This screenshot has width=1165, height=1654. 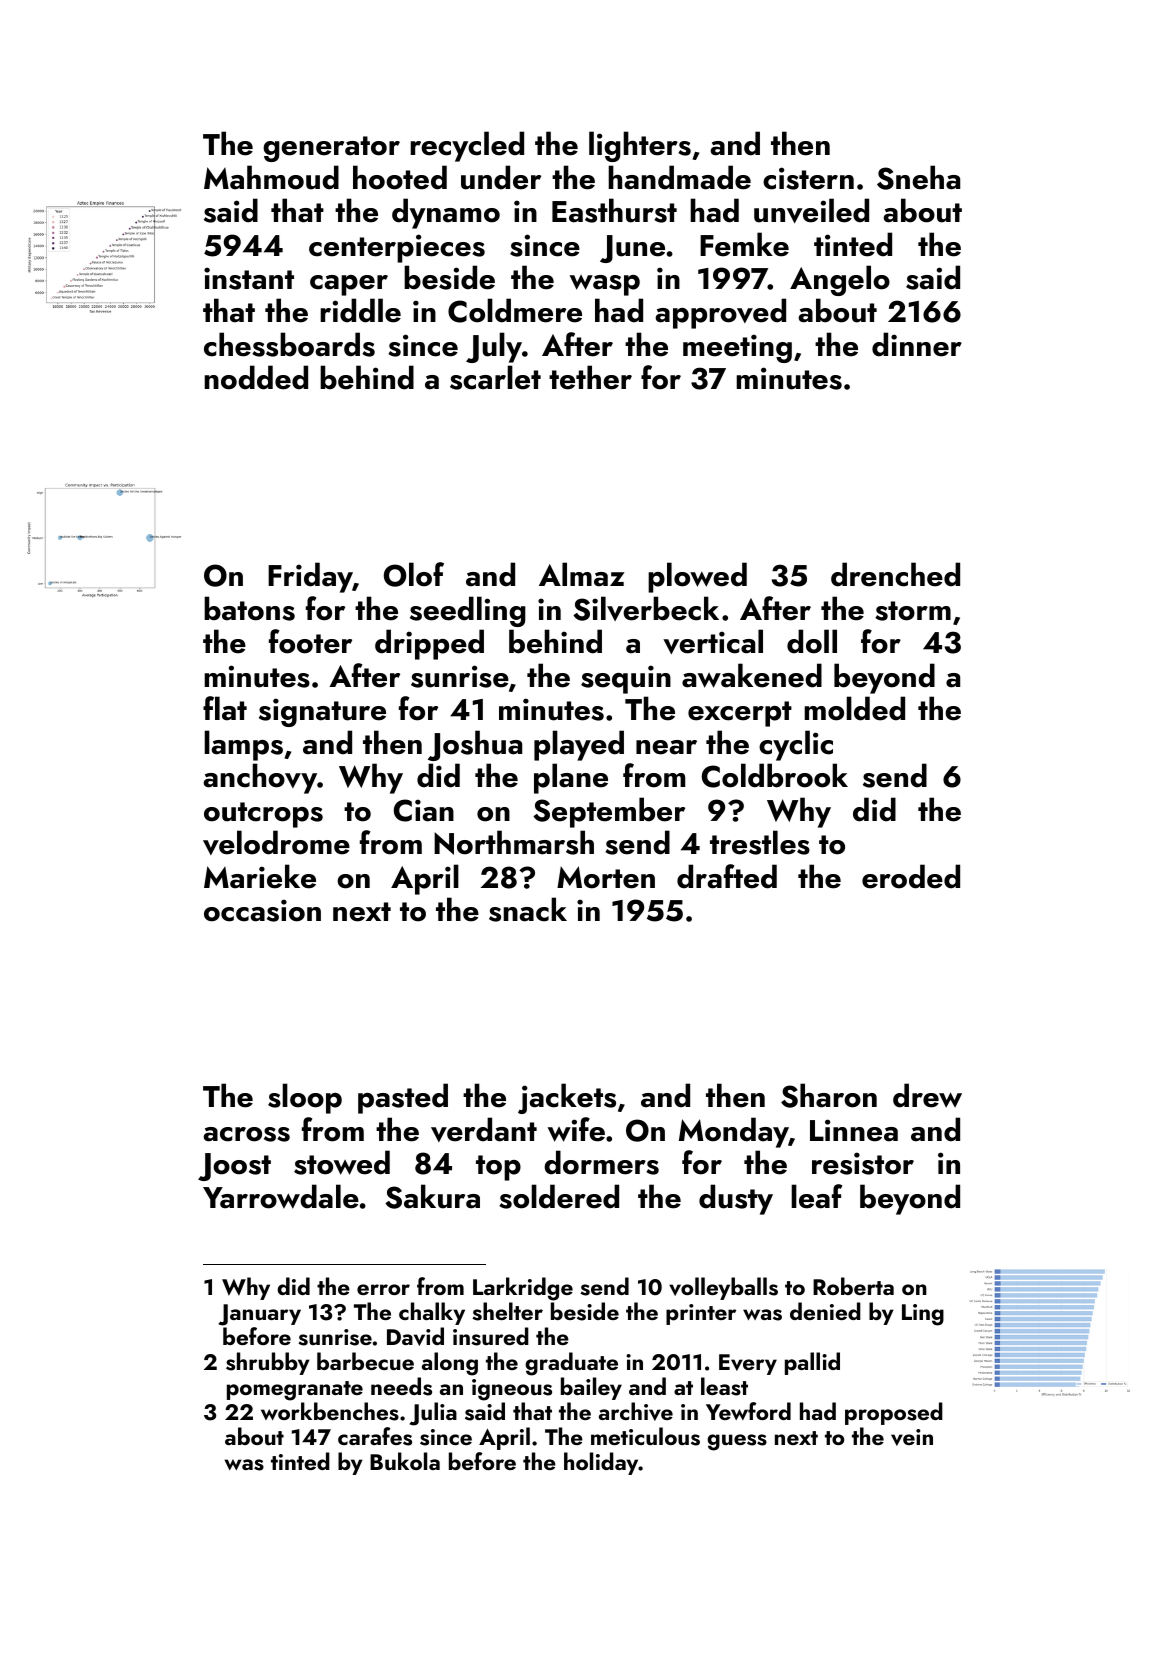 What do you see at coordinates (365, 1361) in the screenshot?
I see `barbecue` at bounding box center [365, 1361].
